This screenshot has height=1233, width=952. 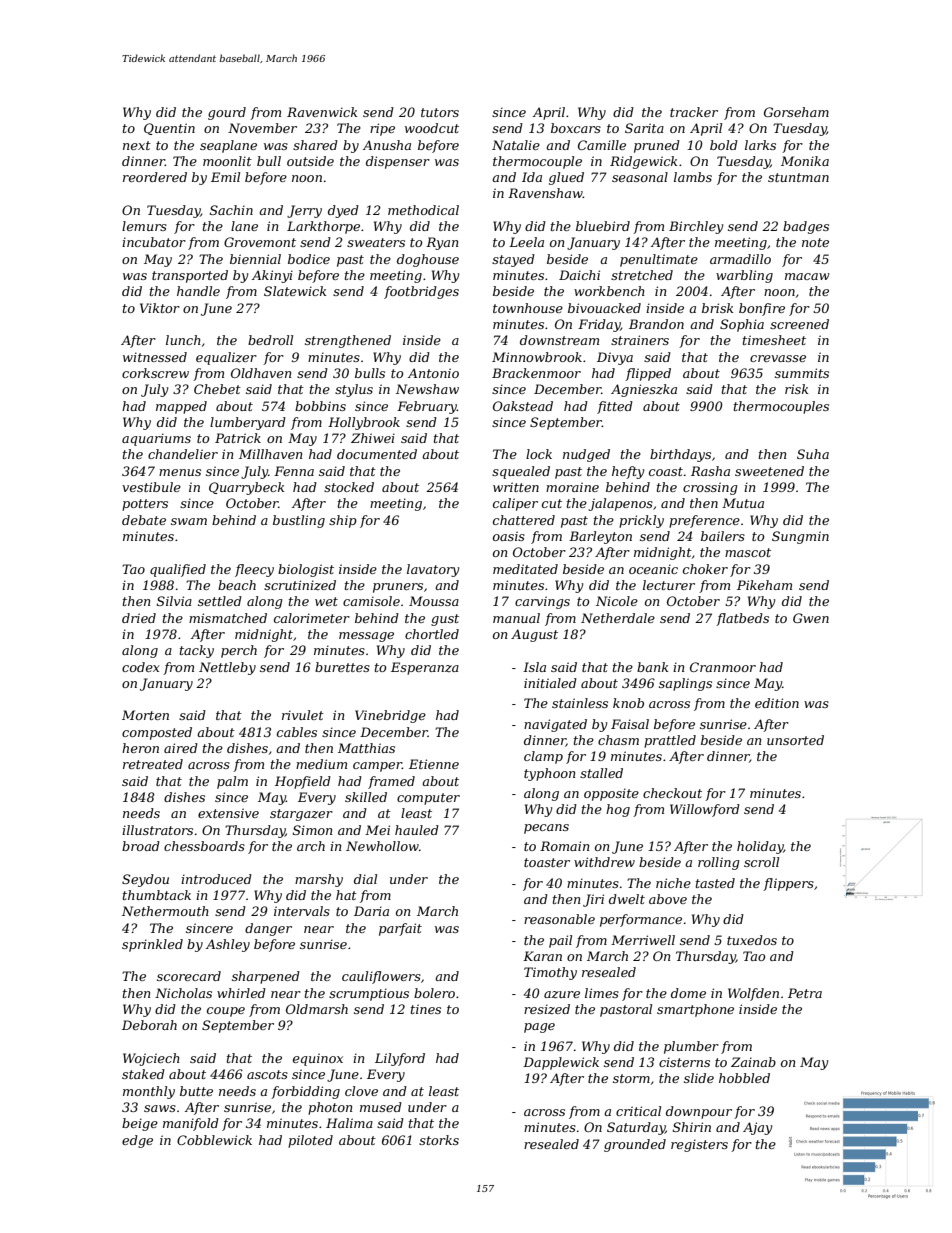 I want to click on documented, so click(x=377, y=454).
